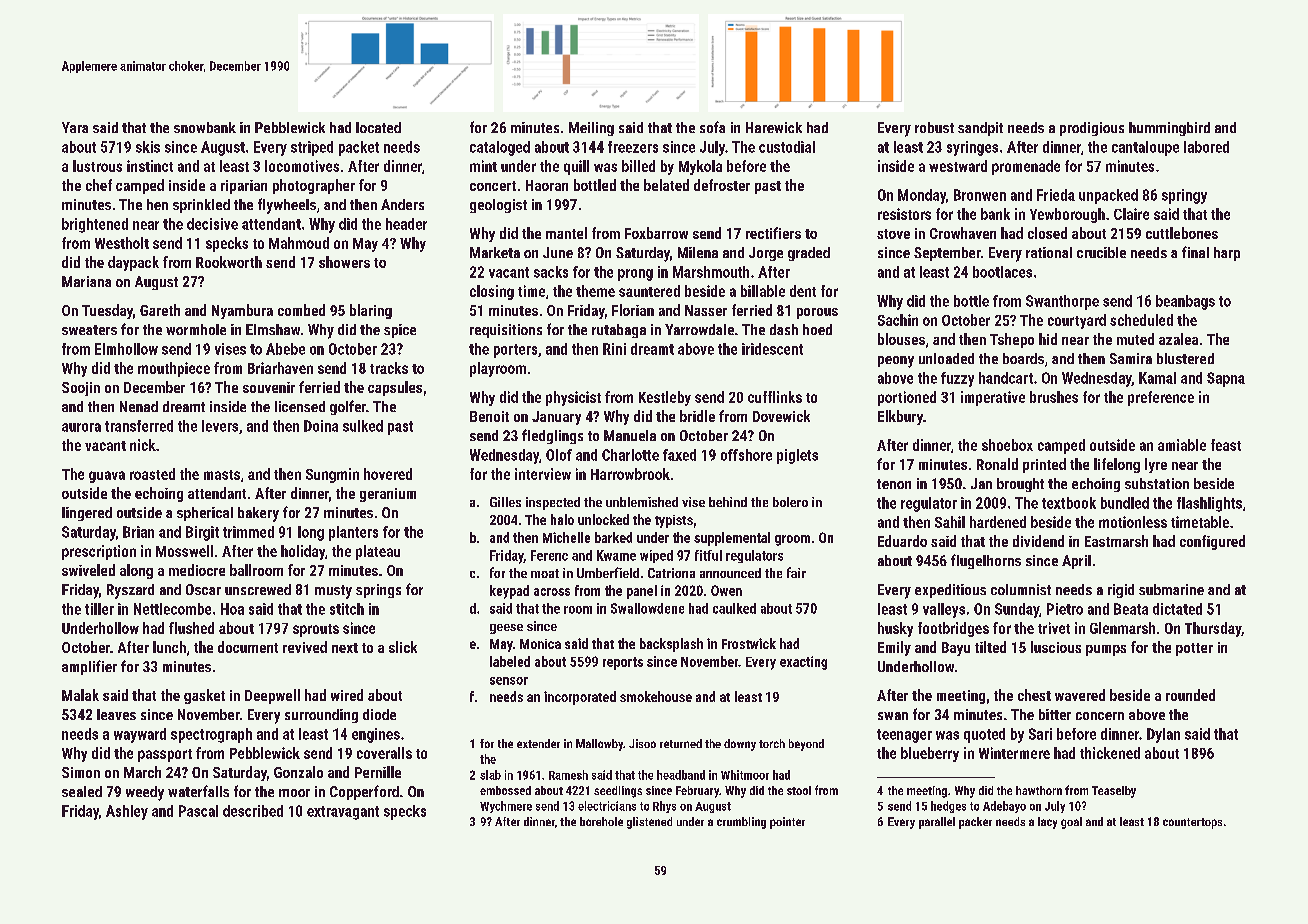 The image size is (1308, 924). Describe the element at coordinates (623, 663) in the document. I see `reports` at that location.
